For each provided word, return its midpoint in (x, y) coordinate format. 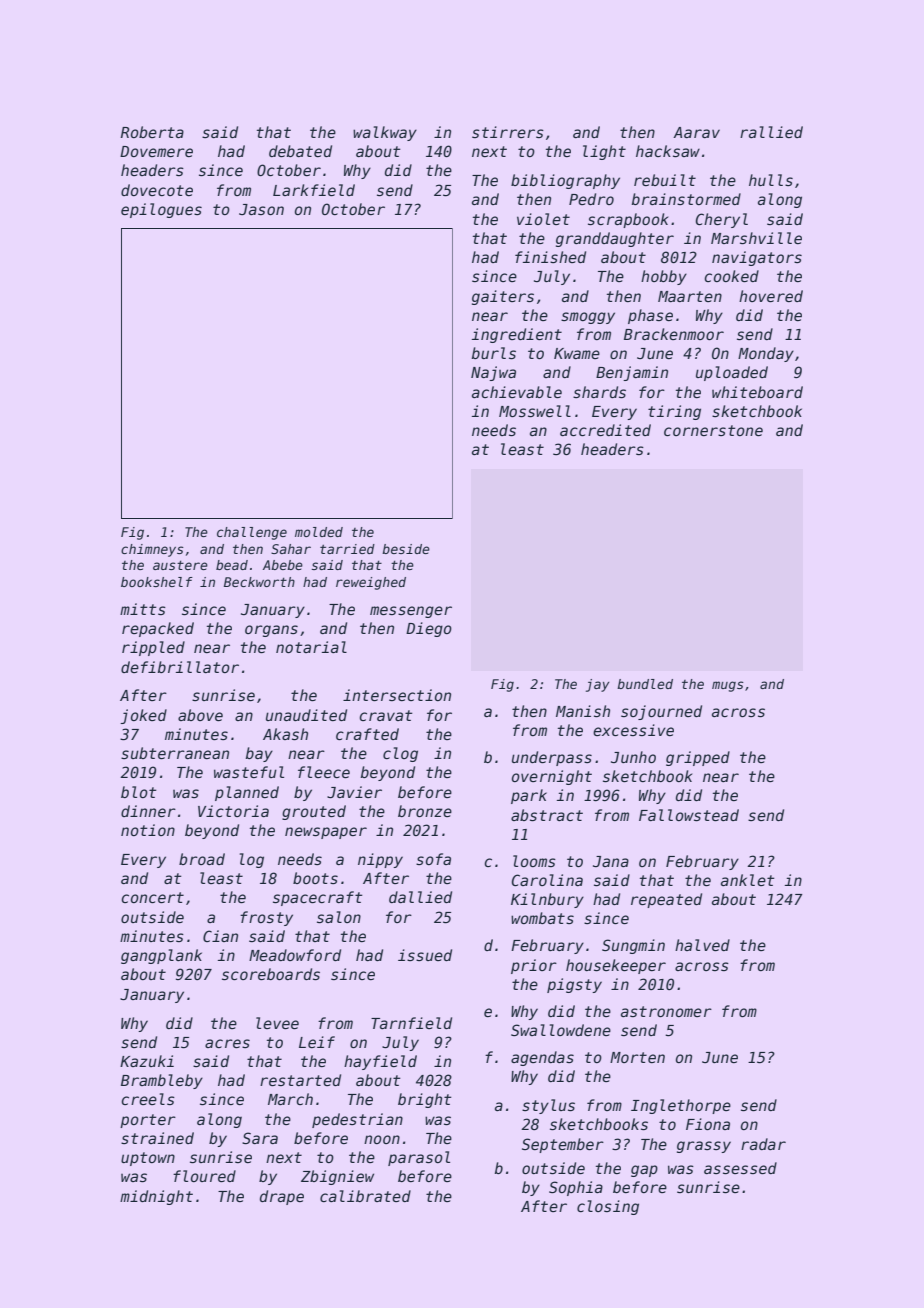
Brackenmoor (674, 334)
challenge (252, 533)
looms (534, 861)
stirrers (508, 132)
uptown (148, 1159)
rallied (771, 132)
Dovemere (156, 151)
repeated (666, 900)
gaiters (503, 297)
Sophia (576, 1188)
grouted (314, 812)
